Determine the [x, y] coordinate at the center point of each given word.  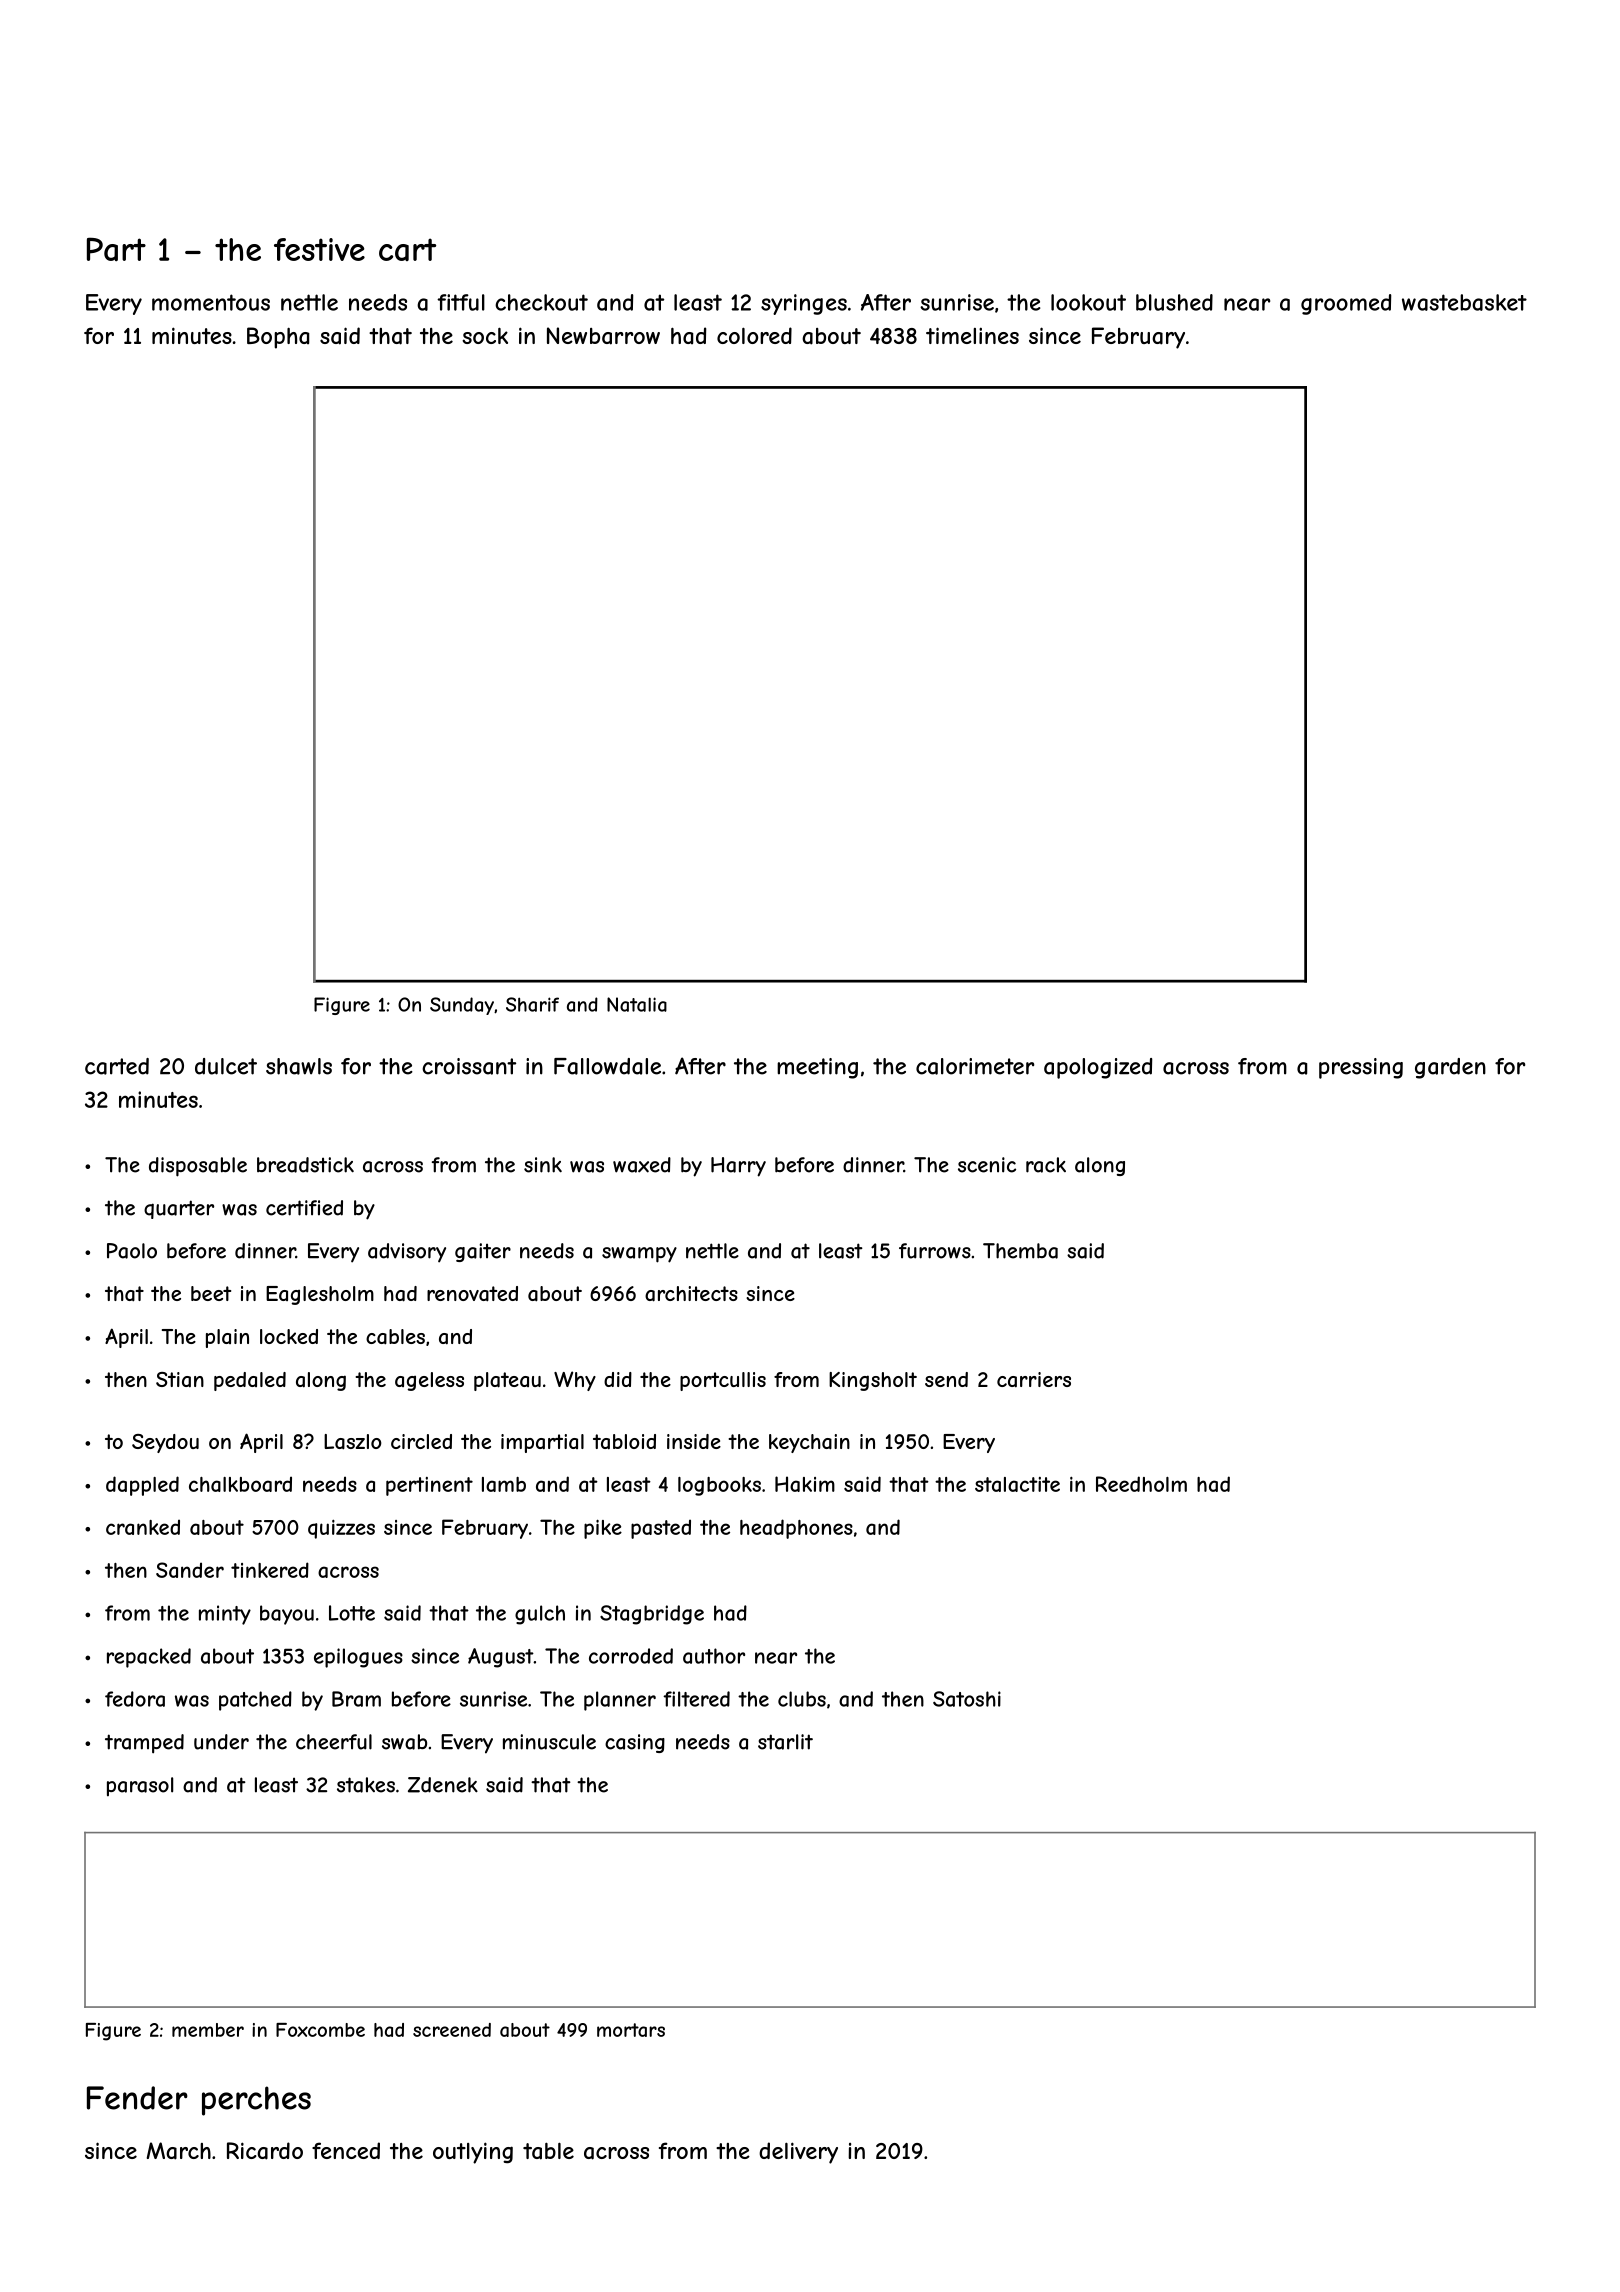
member [208, 2030]
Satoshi [967, 1699]
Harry [738, 1167]
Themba [1020, 1251]
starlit [785, 1742]
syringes [804, 304]
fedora [135, 1699]
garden [1450, 1068]
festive [319, 249]
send [946, 1379]
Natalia [637, 1004]
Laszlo [353, 1442]
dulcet [226, 1066]
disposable [198, 1167]
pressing [1361, 1068]
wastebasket [1464, 302]
